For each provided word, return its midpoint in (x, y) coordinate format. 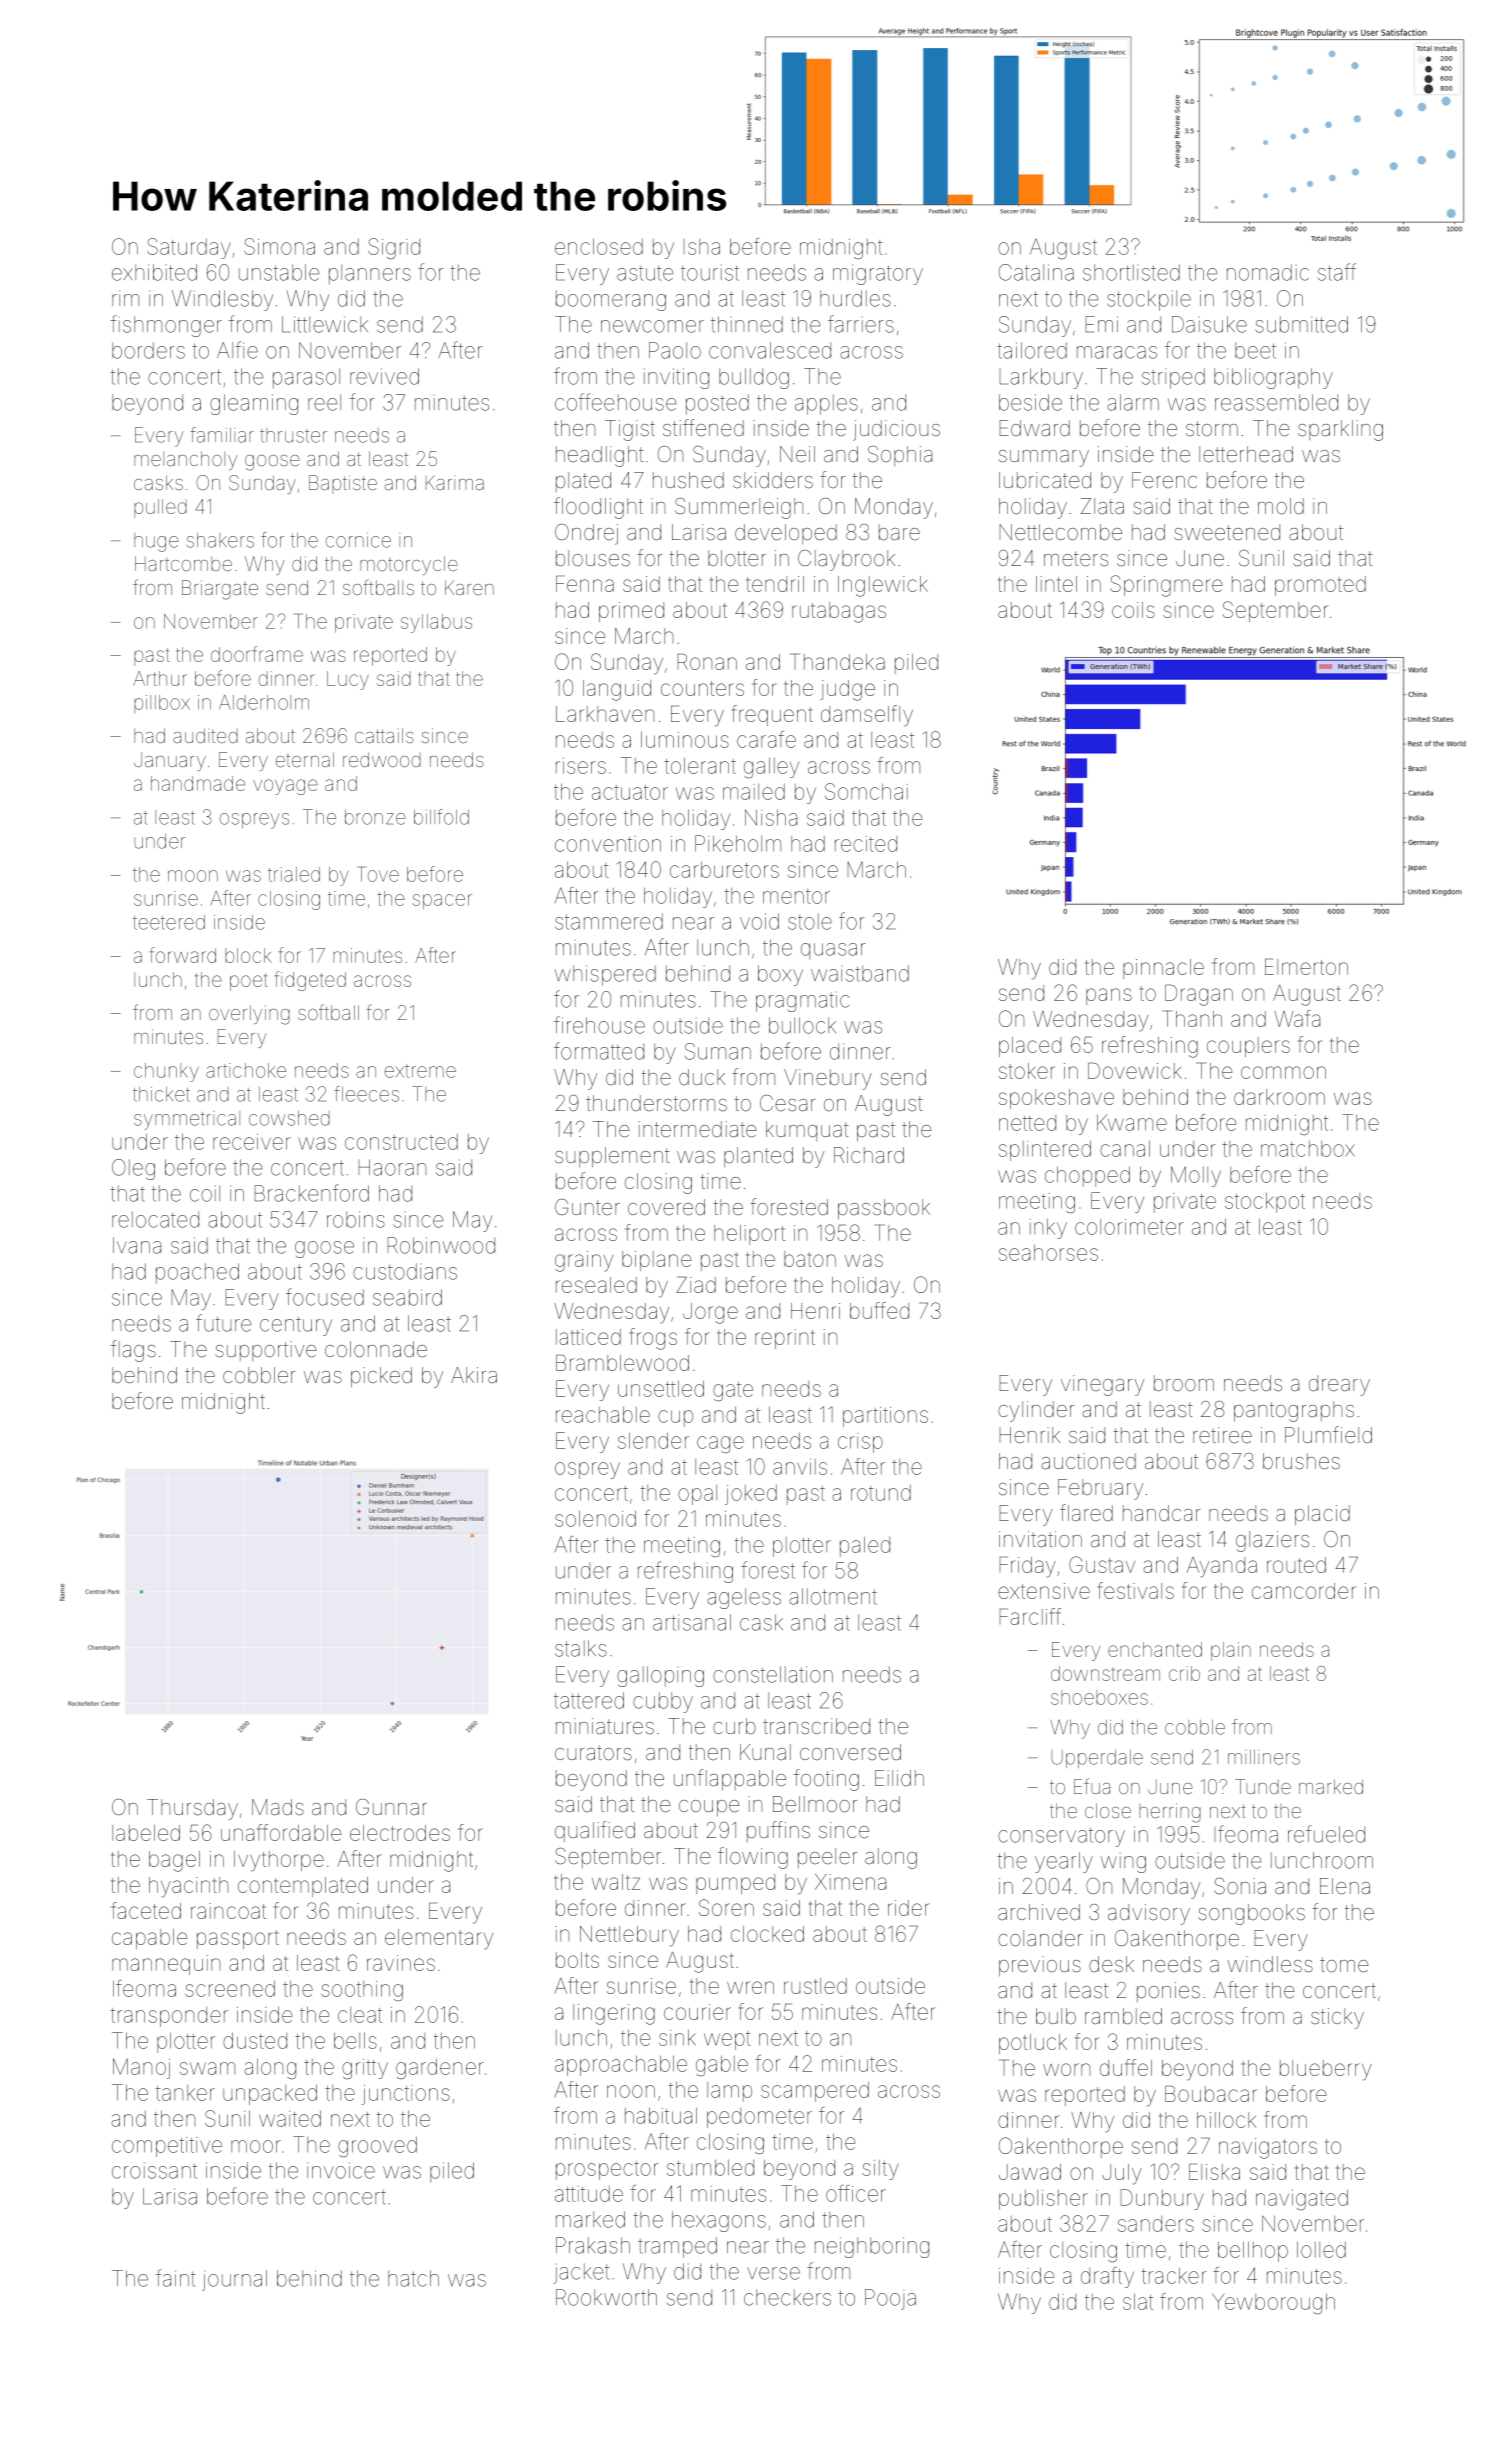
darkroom (1279, 1097)
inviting (676, 378)
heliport (749, 1235)
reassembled (1276, 402)
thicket (161, 1094)
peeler (827, 1858)
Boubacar (1211, 2093)
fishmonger (166, 326)
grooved (377, 2146)
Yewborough (1273, 2303)
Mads (278, 1807)
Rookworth (606, 2297)
